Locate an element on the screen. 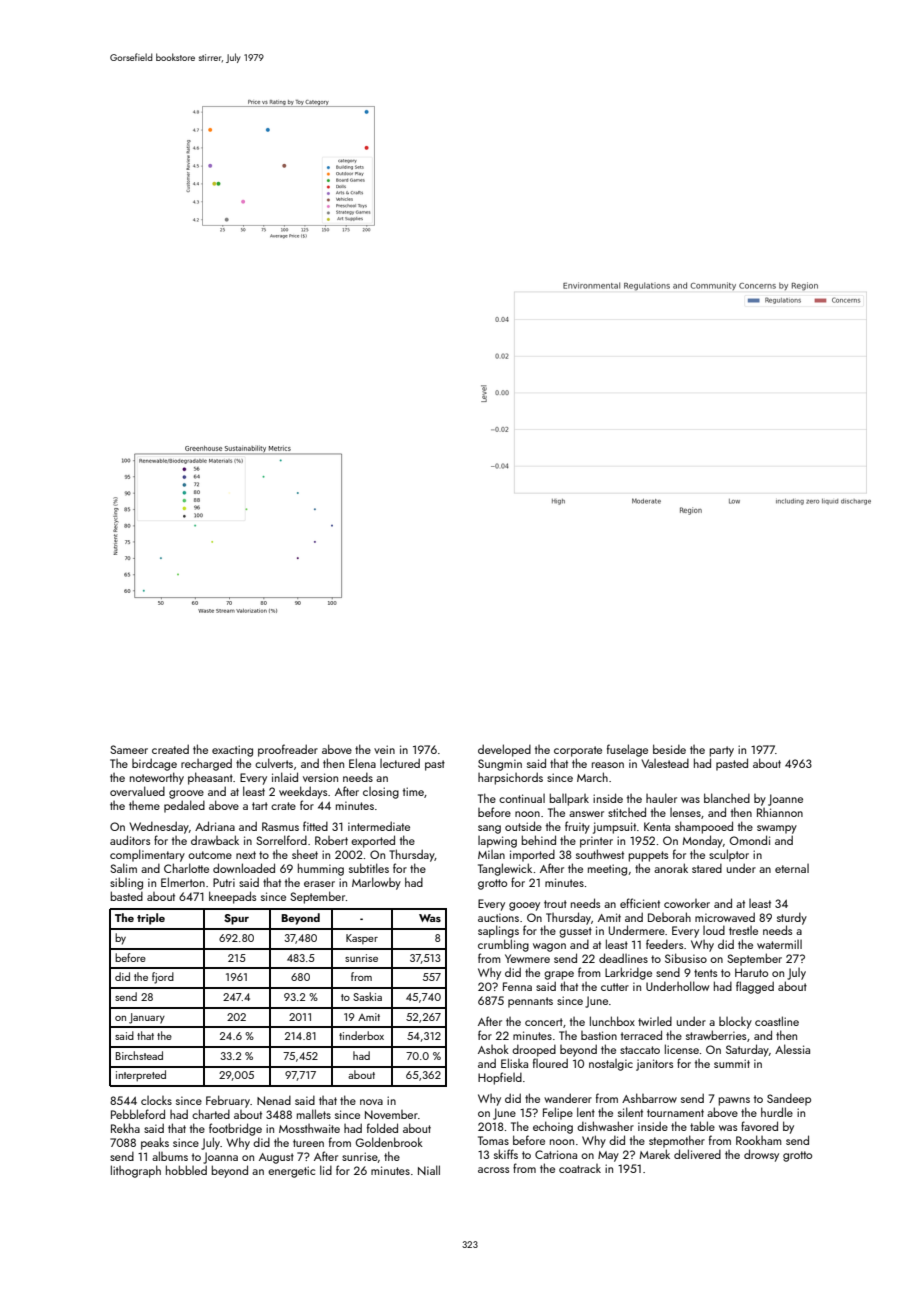  party is located at coordinates (721, 751).
